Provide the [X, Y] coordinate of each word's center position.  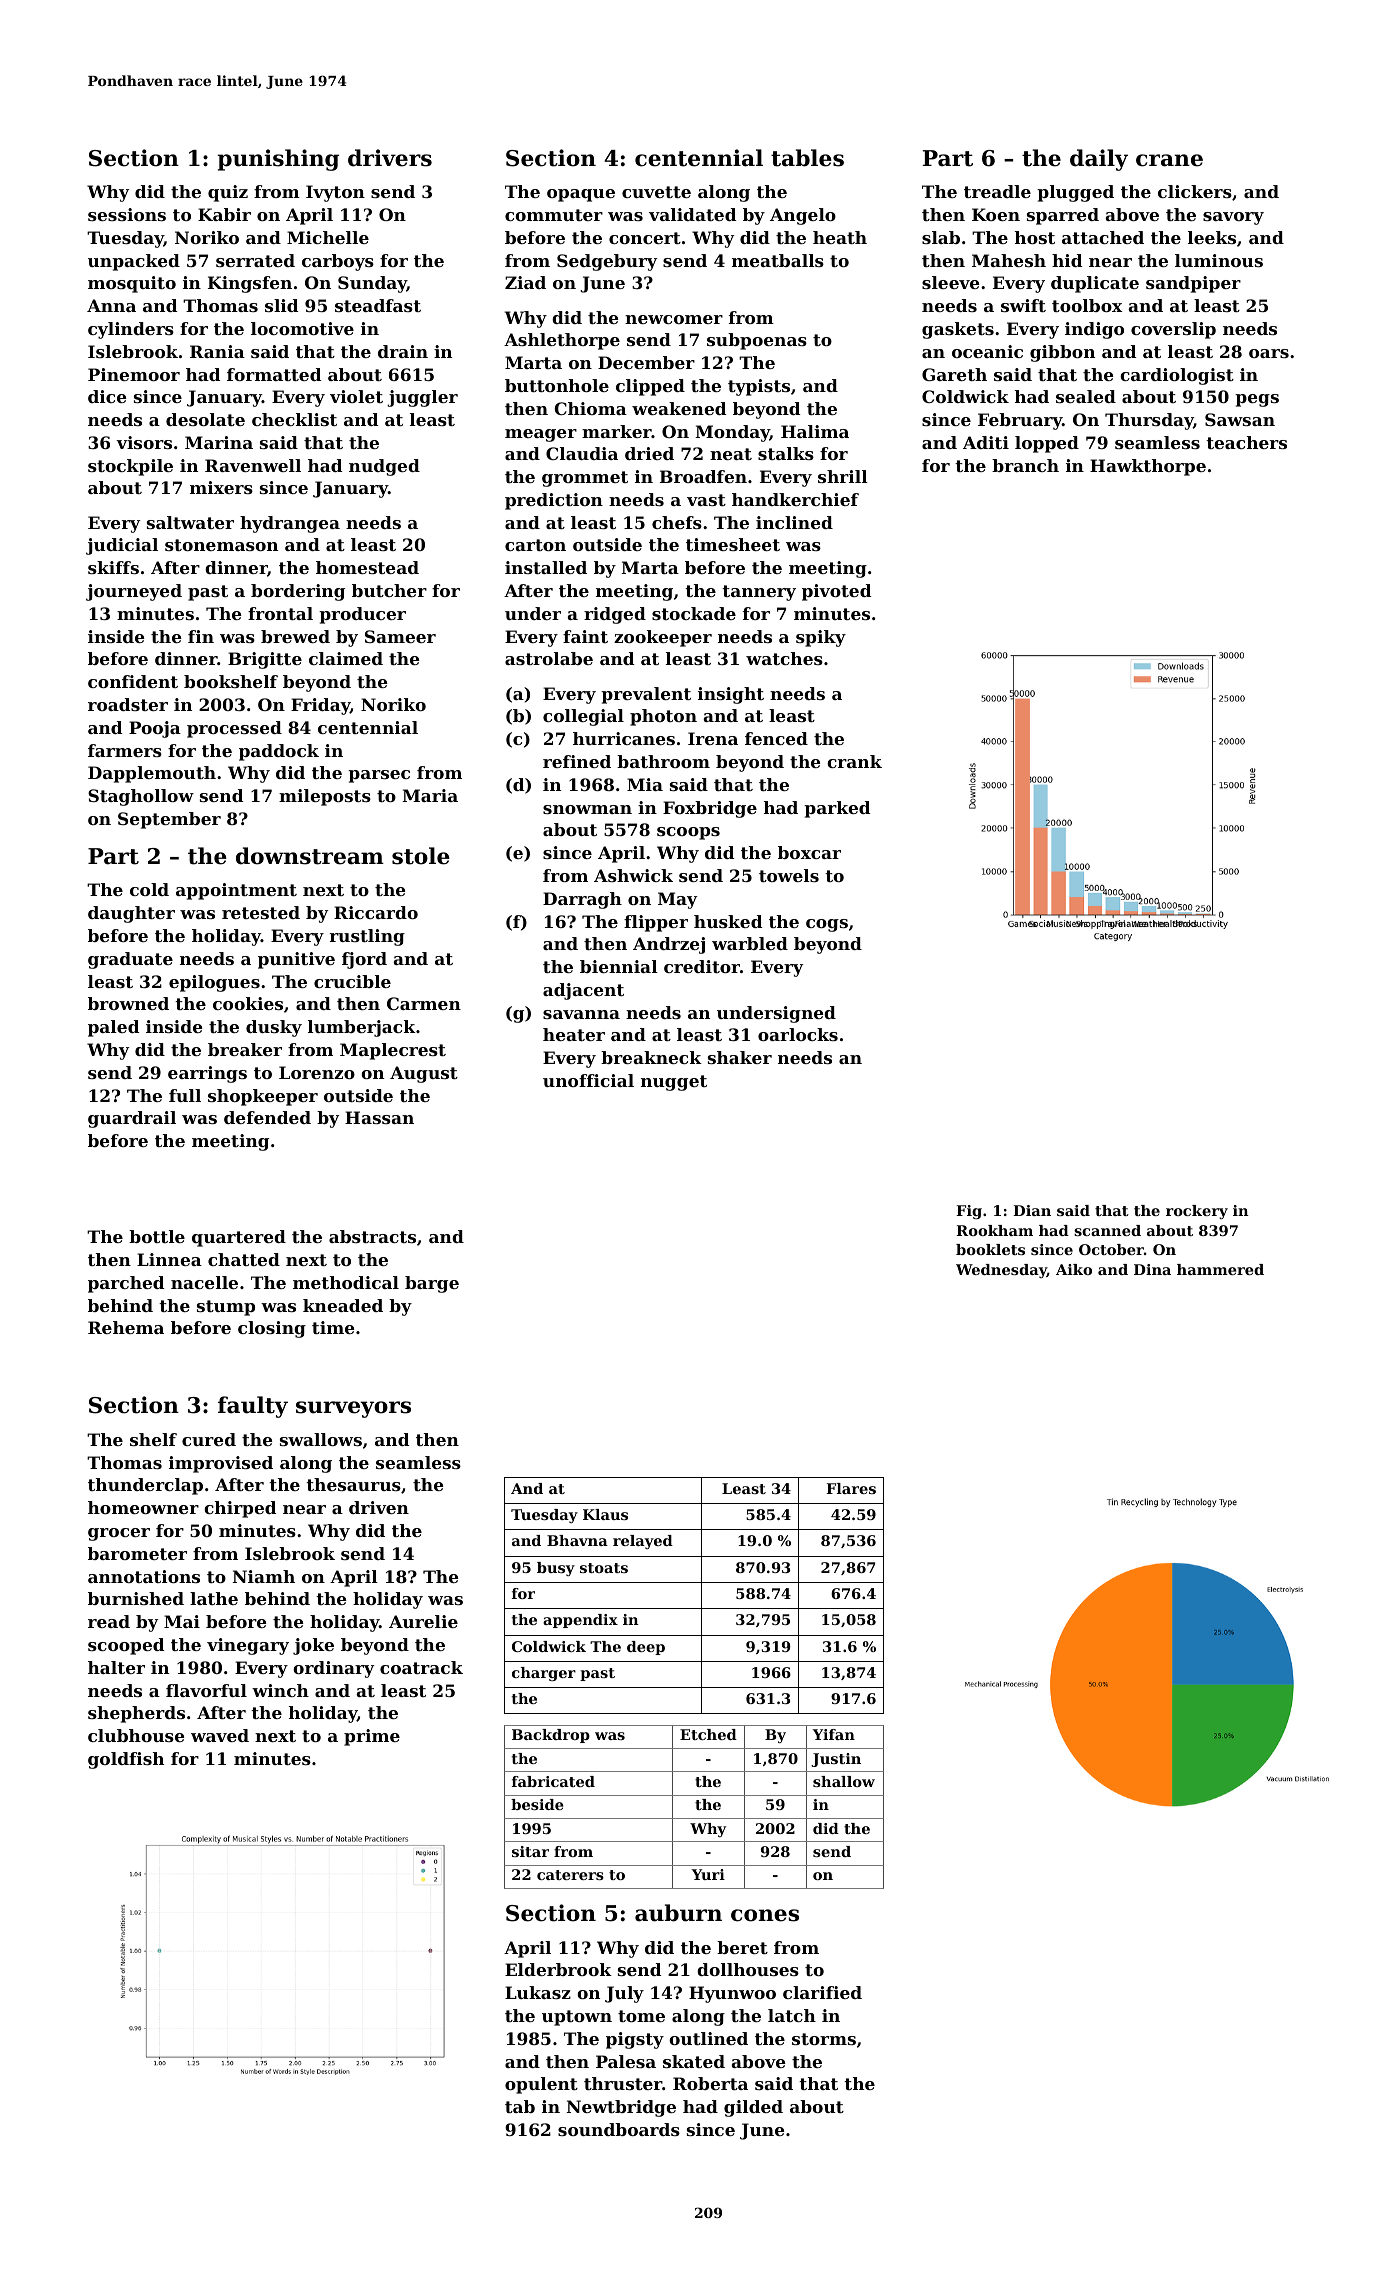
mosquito [132, 284]
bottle [157, 1236]
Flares [851, 1488]
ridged [615, 615]
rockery [1197, 1212]
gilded [753, 2108]
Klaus [605, 1514]
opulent [541, 2085]
